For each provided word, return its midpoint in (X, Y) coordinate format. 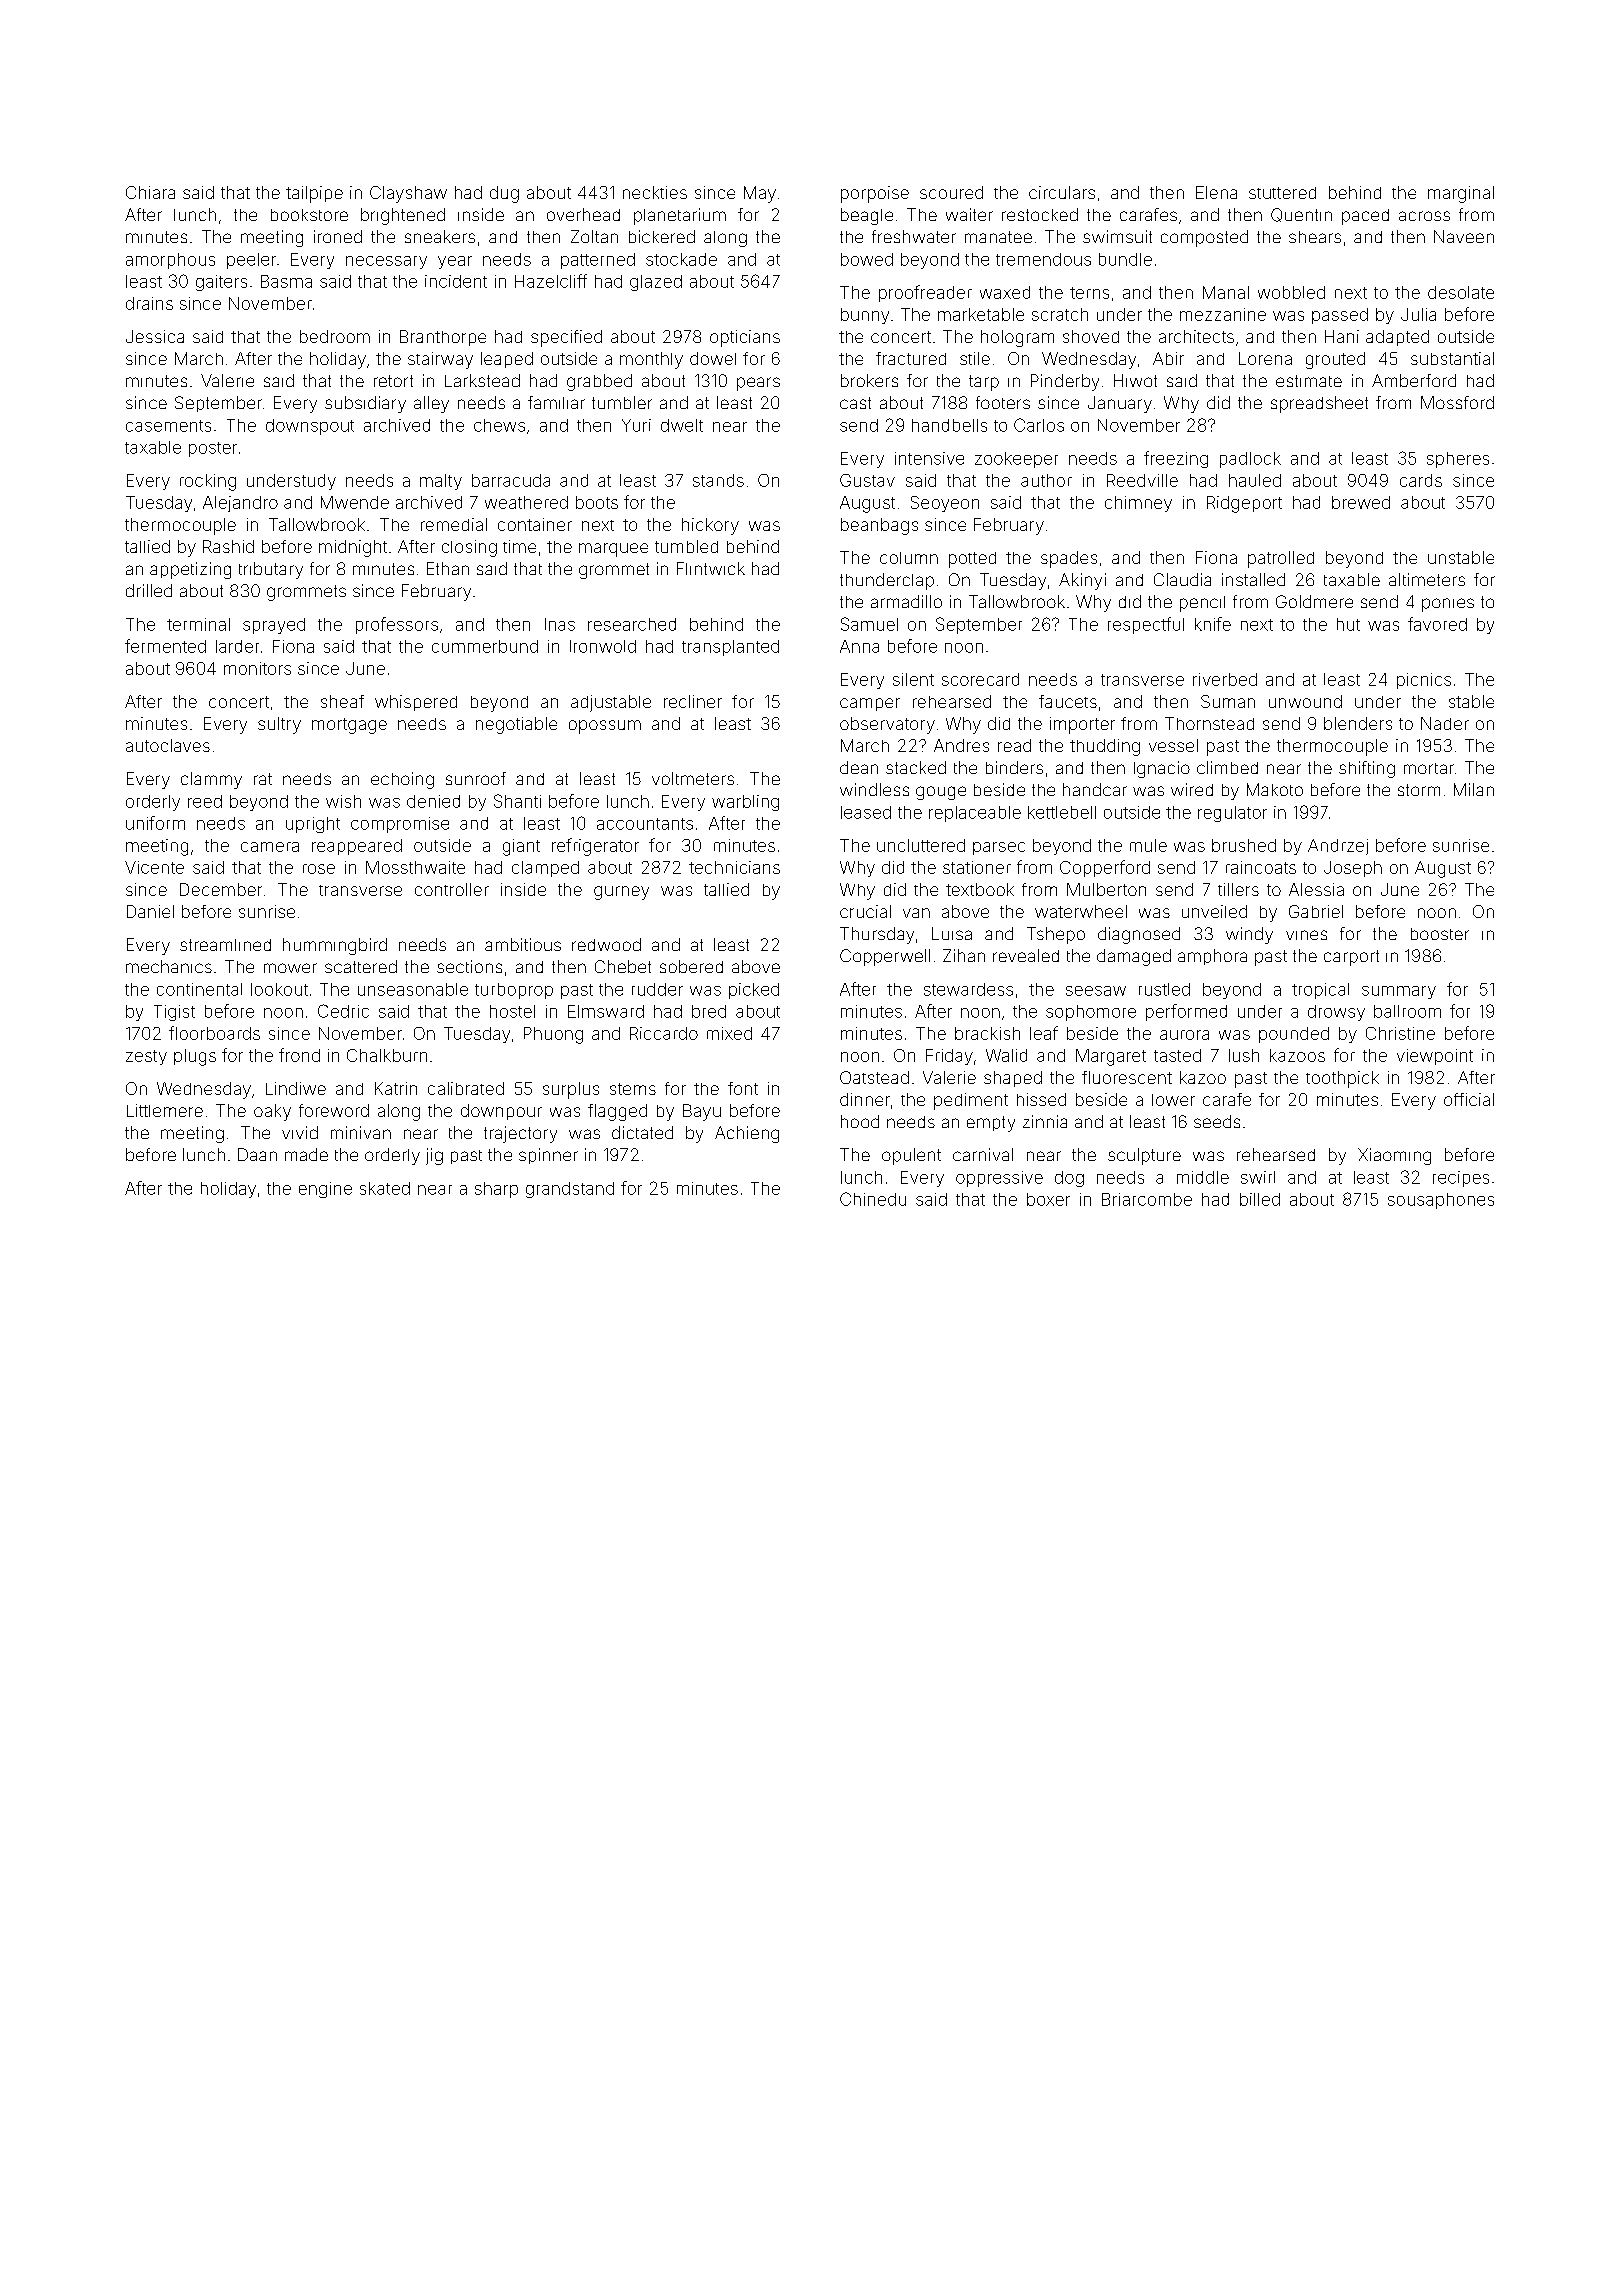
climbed (1227, 767)
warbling (745, 803)
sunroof (476, 778)
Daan (257, 1154)
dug (504, 194)
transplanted (730, 648)
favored (1437, 624)
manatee (998, 237)
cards (1421, 480)
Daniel (150, 911)
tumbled (686, 546)
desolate (1461, 292)
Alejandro (240, 504)
